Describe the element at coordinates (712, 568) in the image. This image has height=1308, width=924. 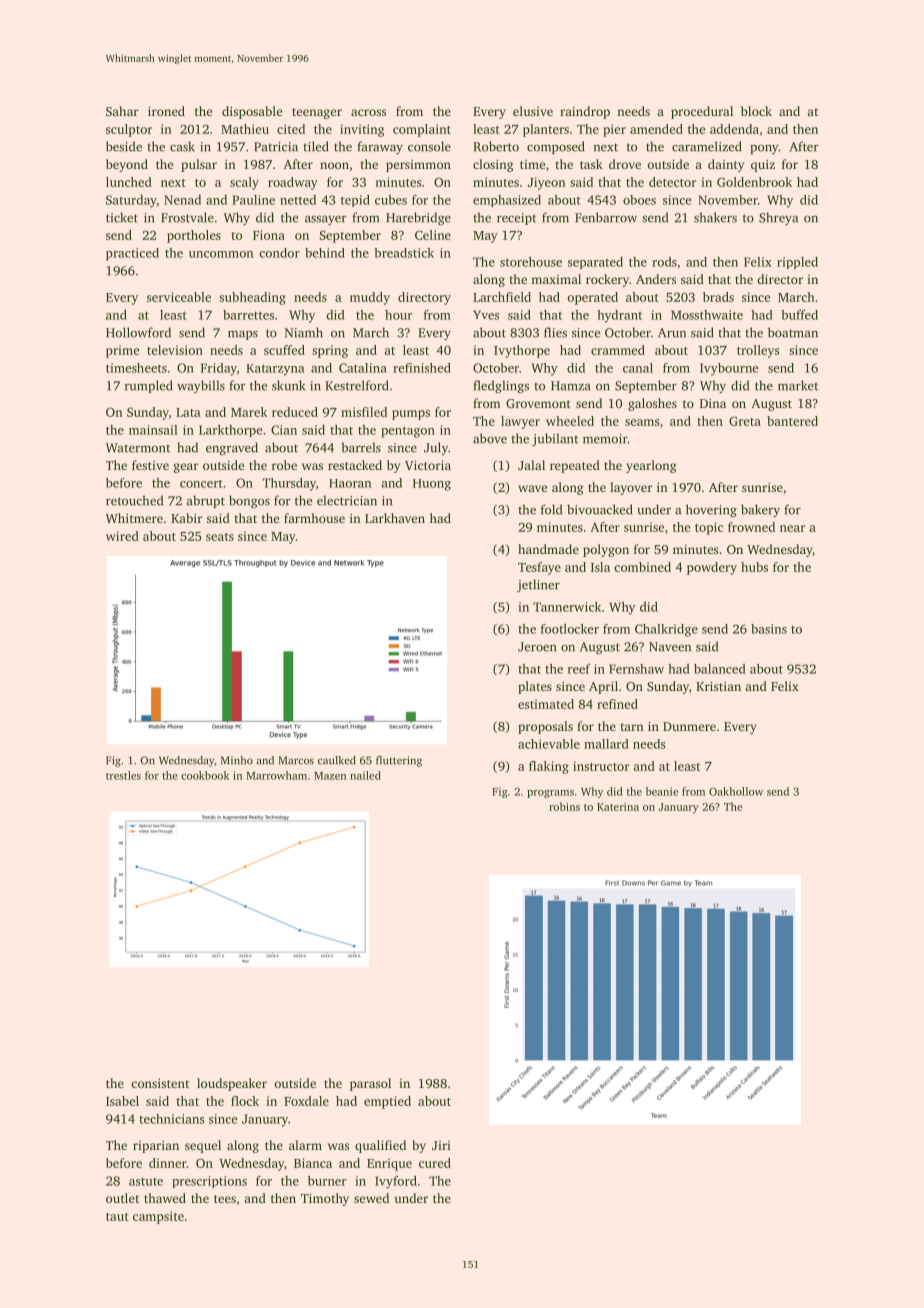
I see `powdery` at that location.
